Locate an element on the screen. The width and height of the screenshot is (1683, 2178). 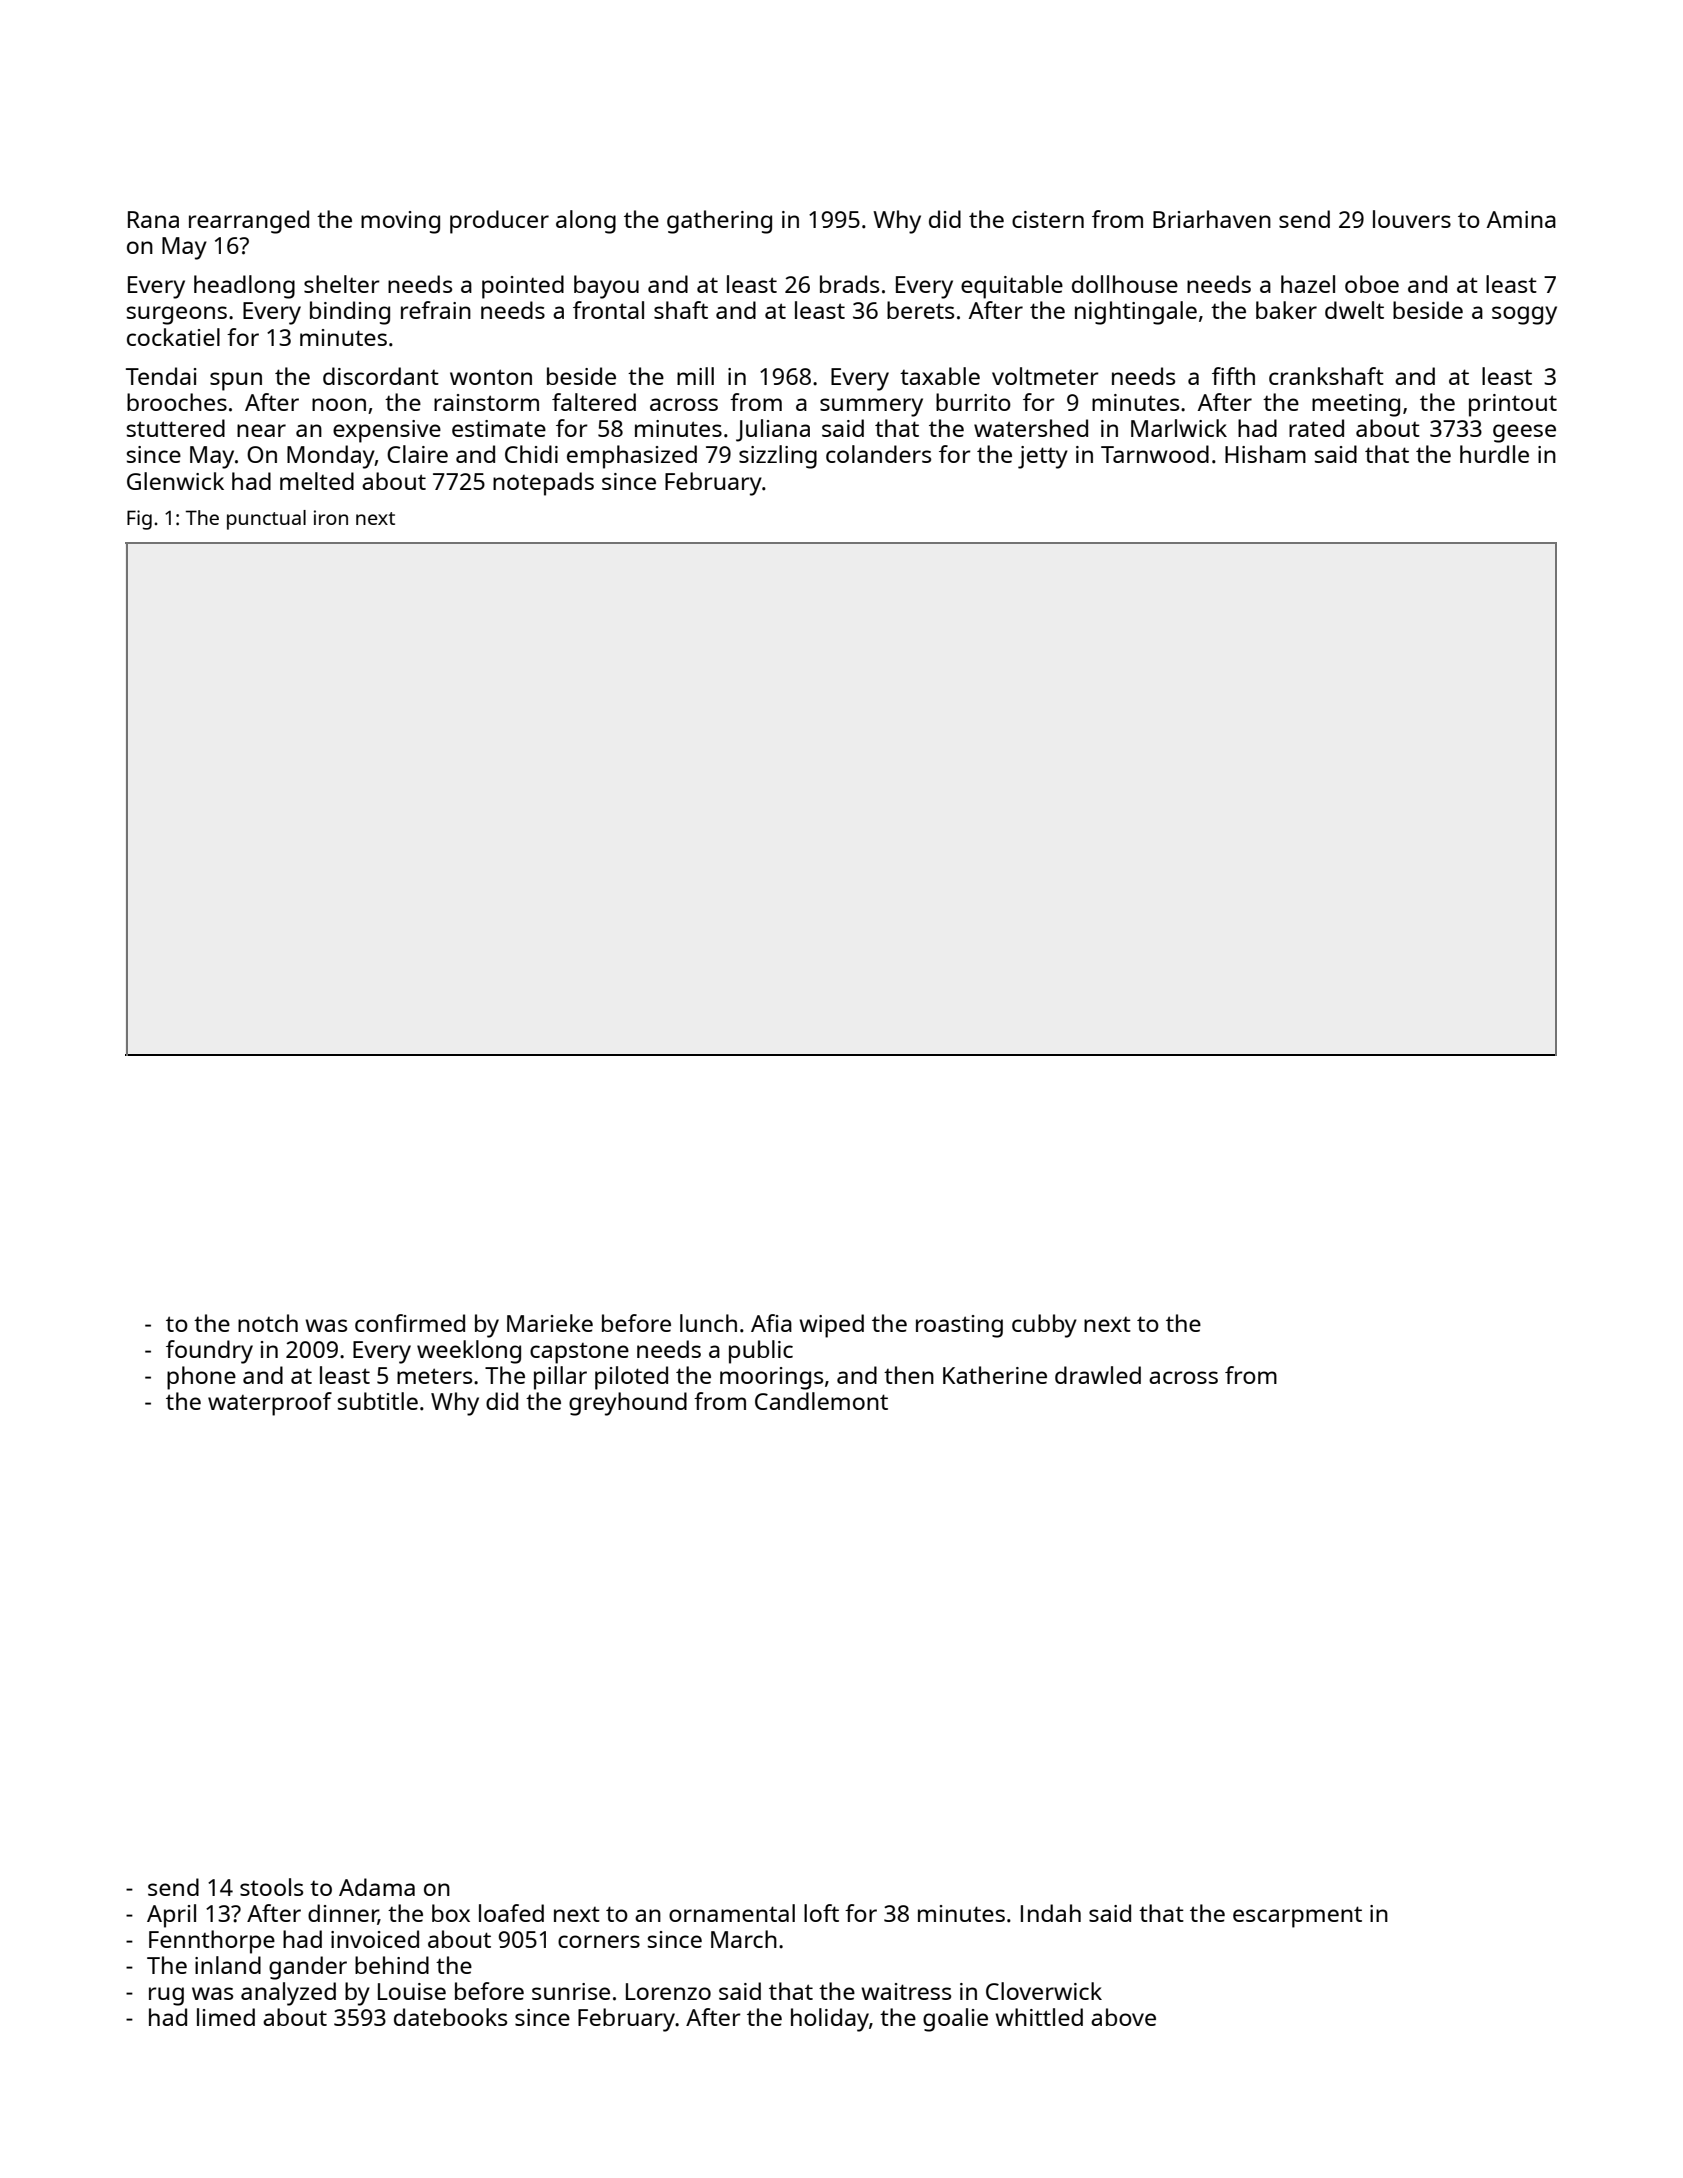
jetty is located at coordinates (1043, 457).
